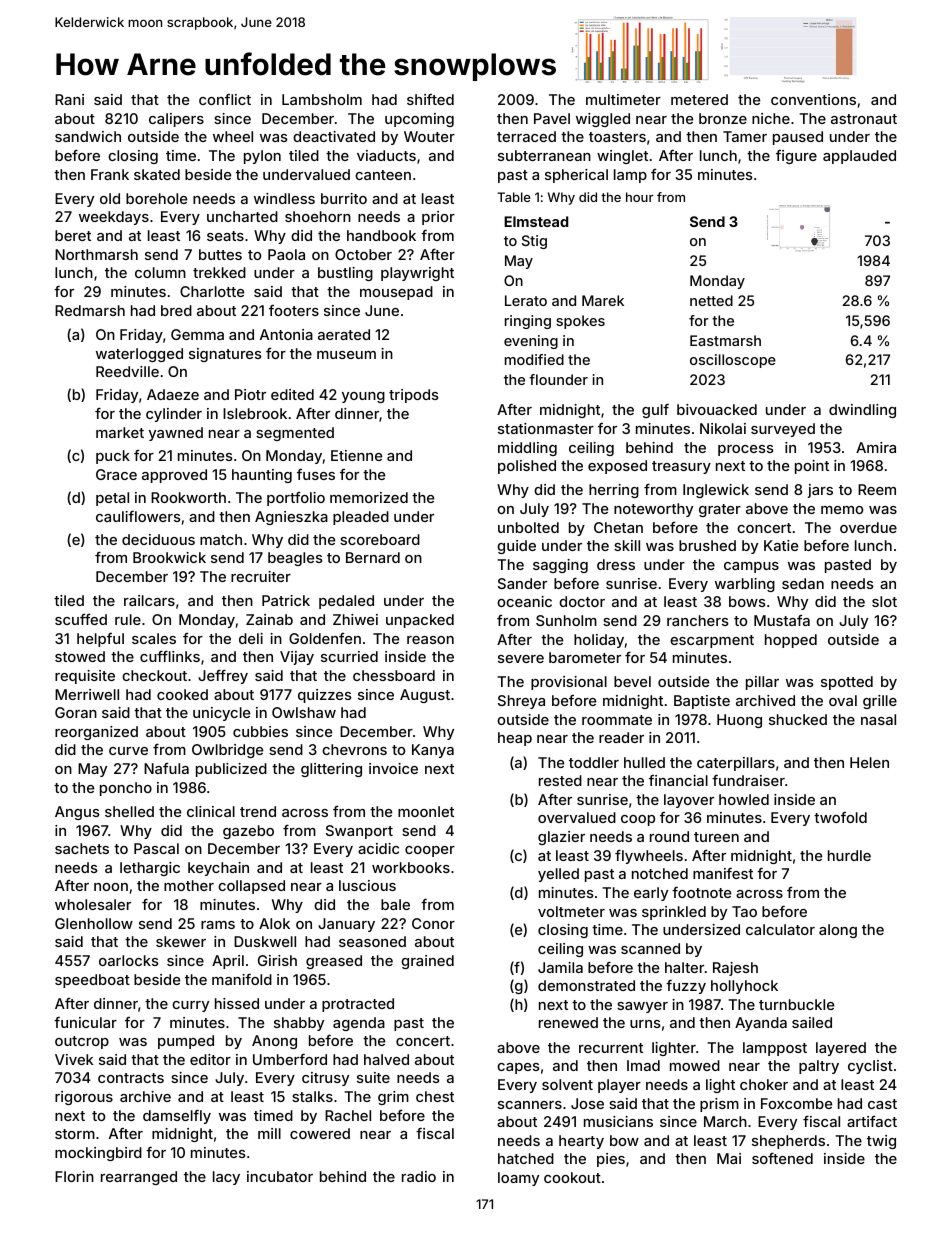  Describe the element at coordinates (225, 236) in the page. I see `seats` at that location.
